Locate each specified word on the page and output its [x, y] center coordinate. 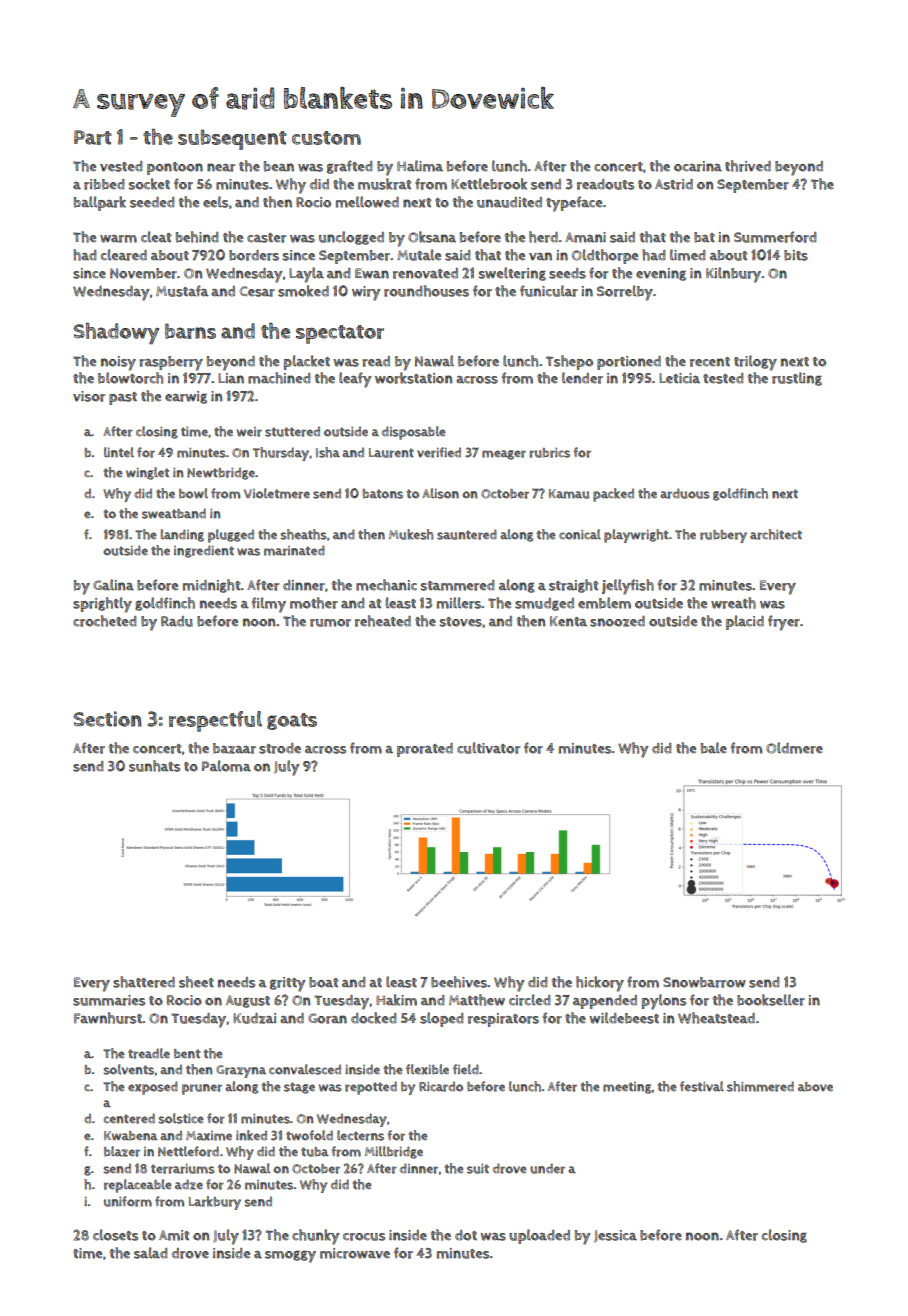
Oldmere [794, 748]
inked [251, 1135]
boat [324, 982]
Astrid [674, 184]
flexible [427, 1069]
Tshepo [569, 362]
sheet [196, 982]
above [815, 1087]
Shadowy [116, 333]
